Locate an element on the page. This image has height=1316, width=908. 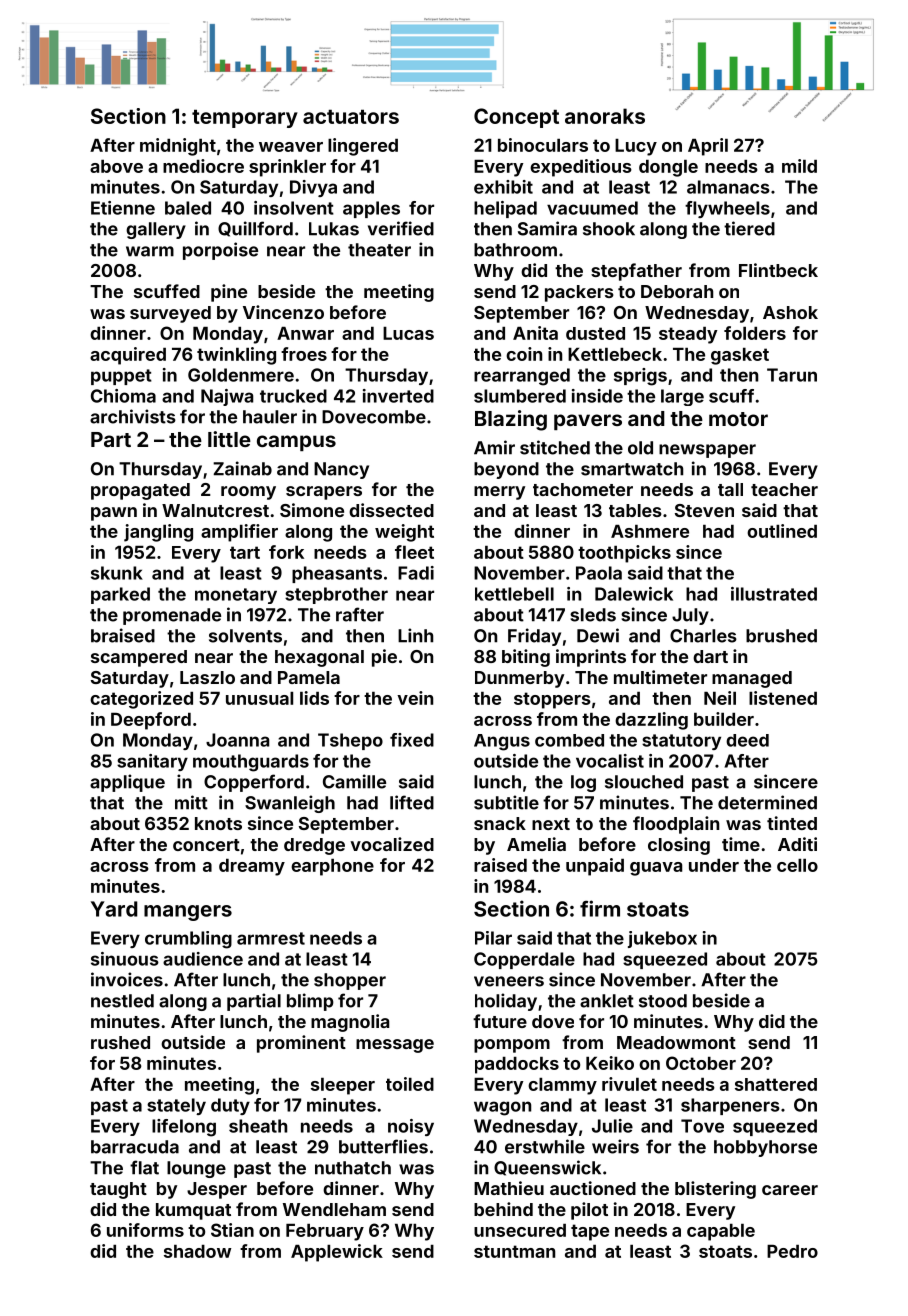
tiered is located at coordinates (749, 228).
